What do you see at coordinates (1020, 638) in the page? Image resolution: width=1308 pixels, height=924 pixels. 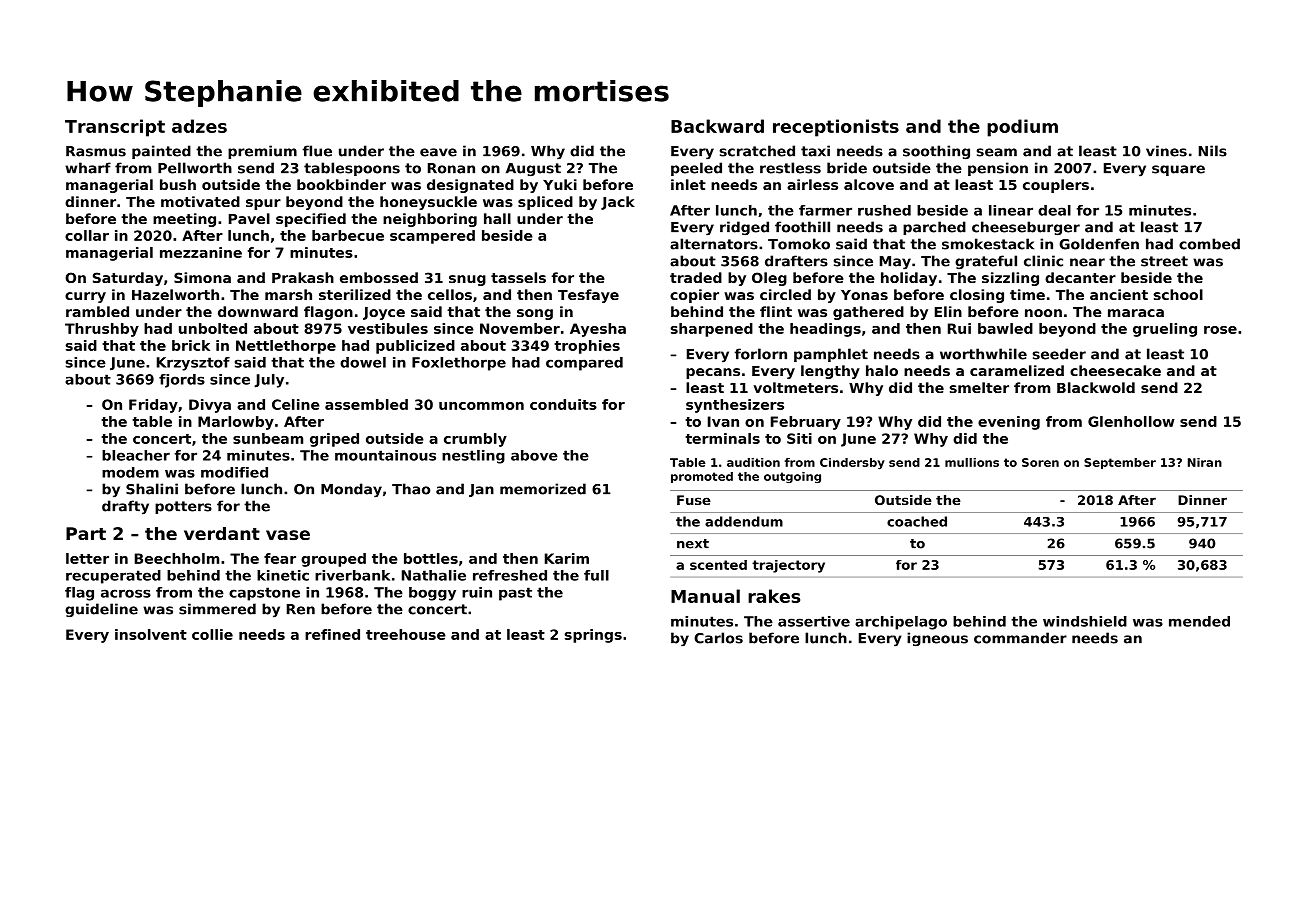 I see `commander` at bounding box center [1020, 638].
